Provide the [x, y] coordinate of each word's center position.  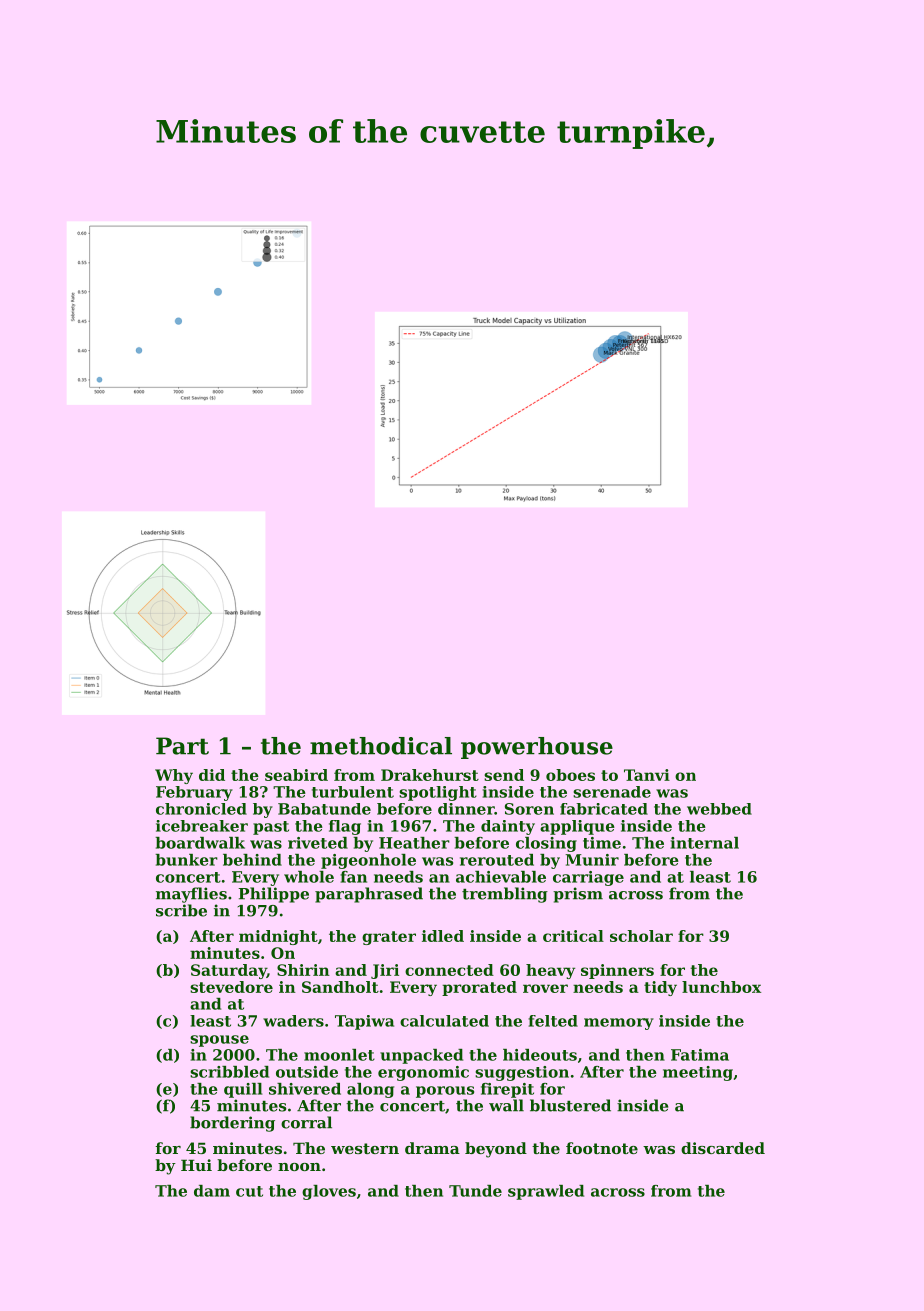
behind [252, 860]
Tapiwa [364, 1022]
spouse [219, 1041]
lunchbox [721, 987]
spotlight [438, 793]
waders [293, 1021]
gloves [329, 1192]
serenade [612, 792]
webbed [719, 809]
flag [345, 827]
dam [212, 1191]
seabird [296, 775]
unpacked [421, 1056]
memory [619, 1024]
